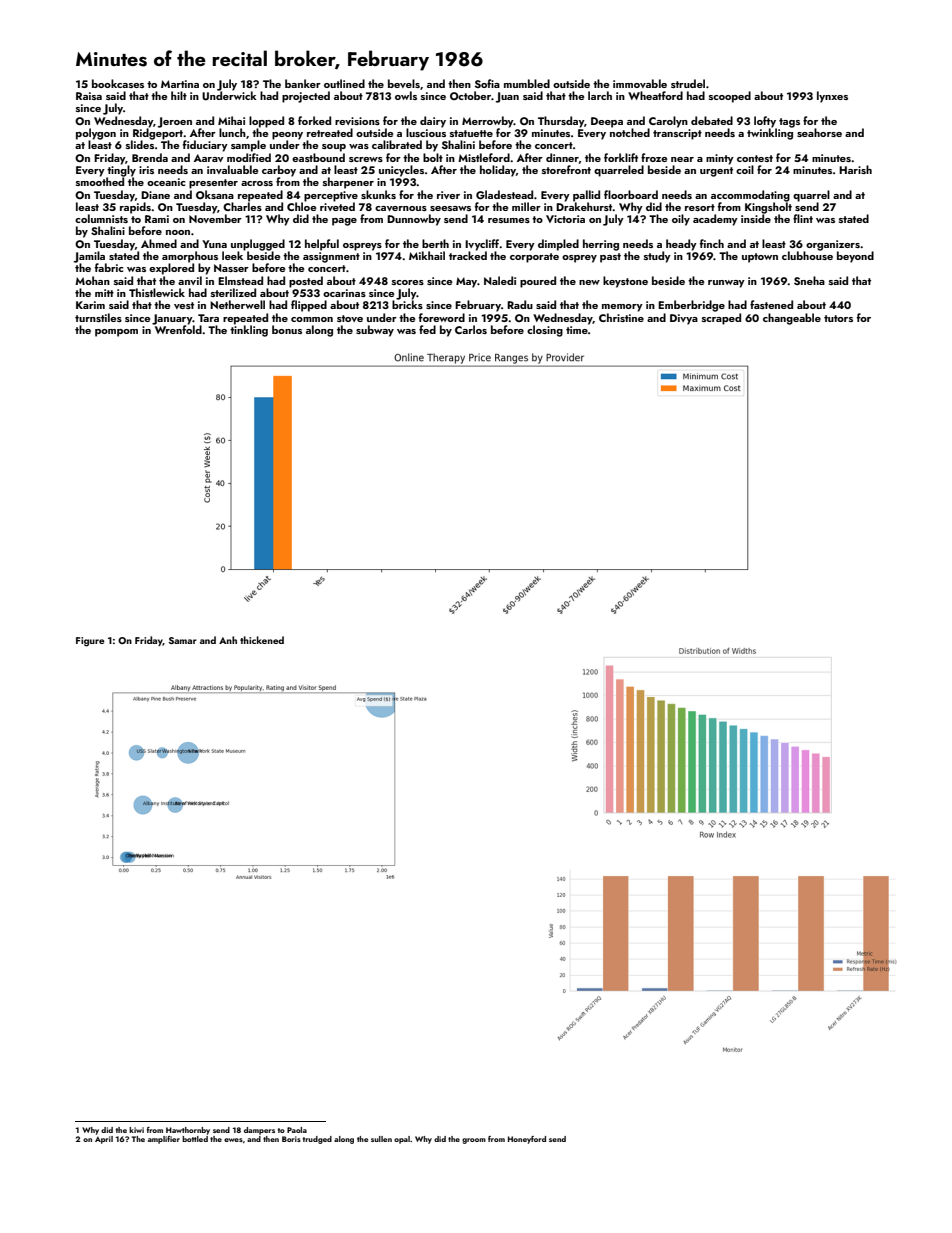  What do you see at coordinates (118, 83) in the screenshot?
I see `bookcases` at bounding box center [118, 83].
